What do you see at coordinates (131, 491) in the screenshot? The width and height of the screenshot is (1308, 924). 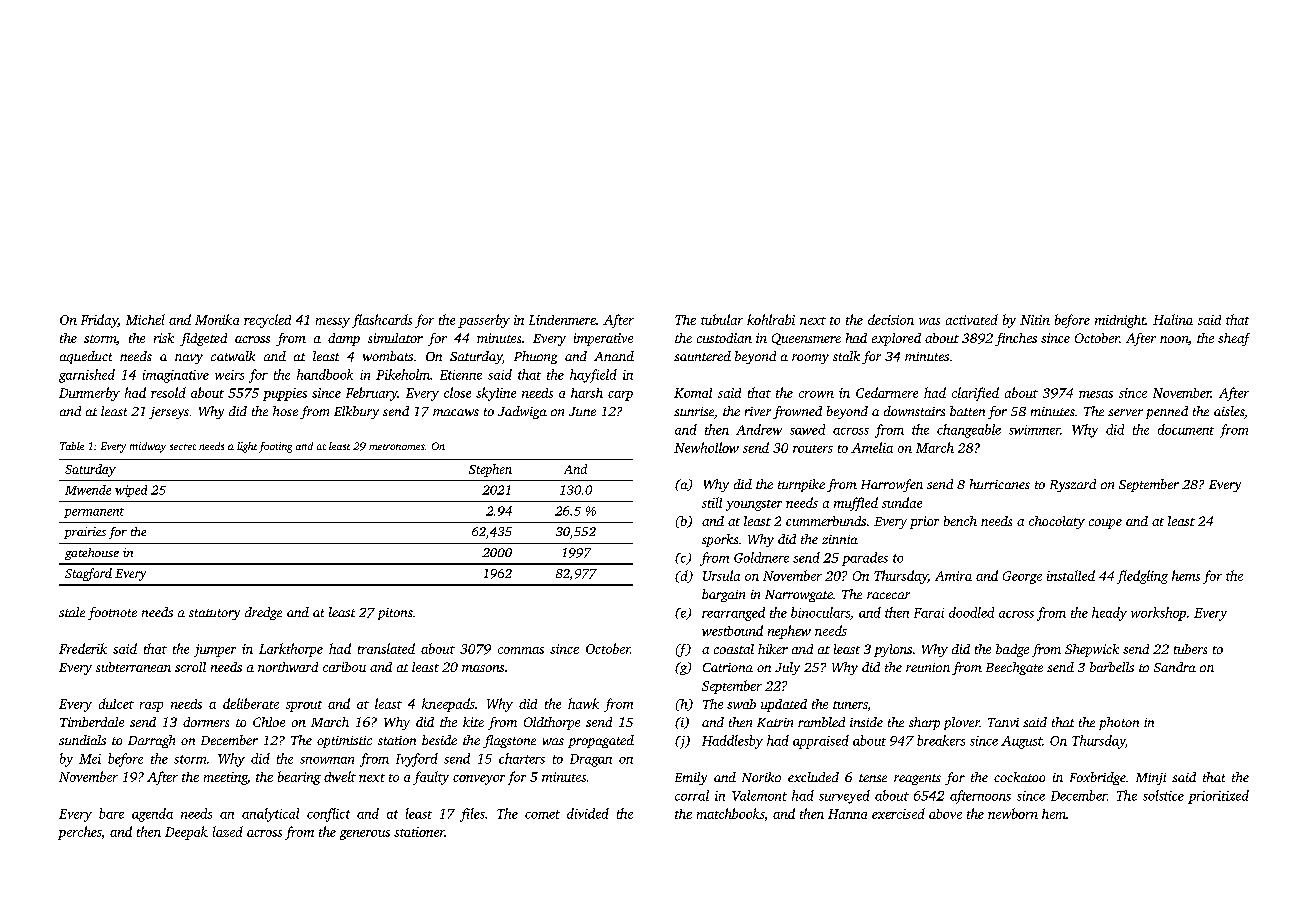 I see `wiped` at bounding box center [131, 491].
